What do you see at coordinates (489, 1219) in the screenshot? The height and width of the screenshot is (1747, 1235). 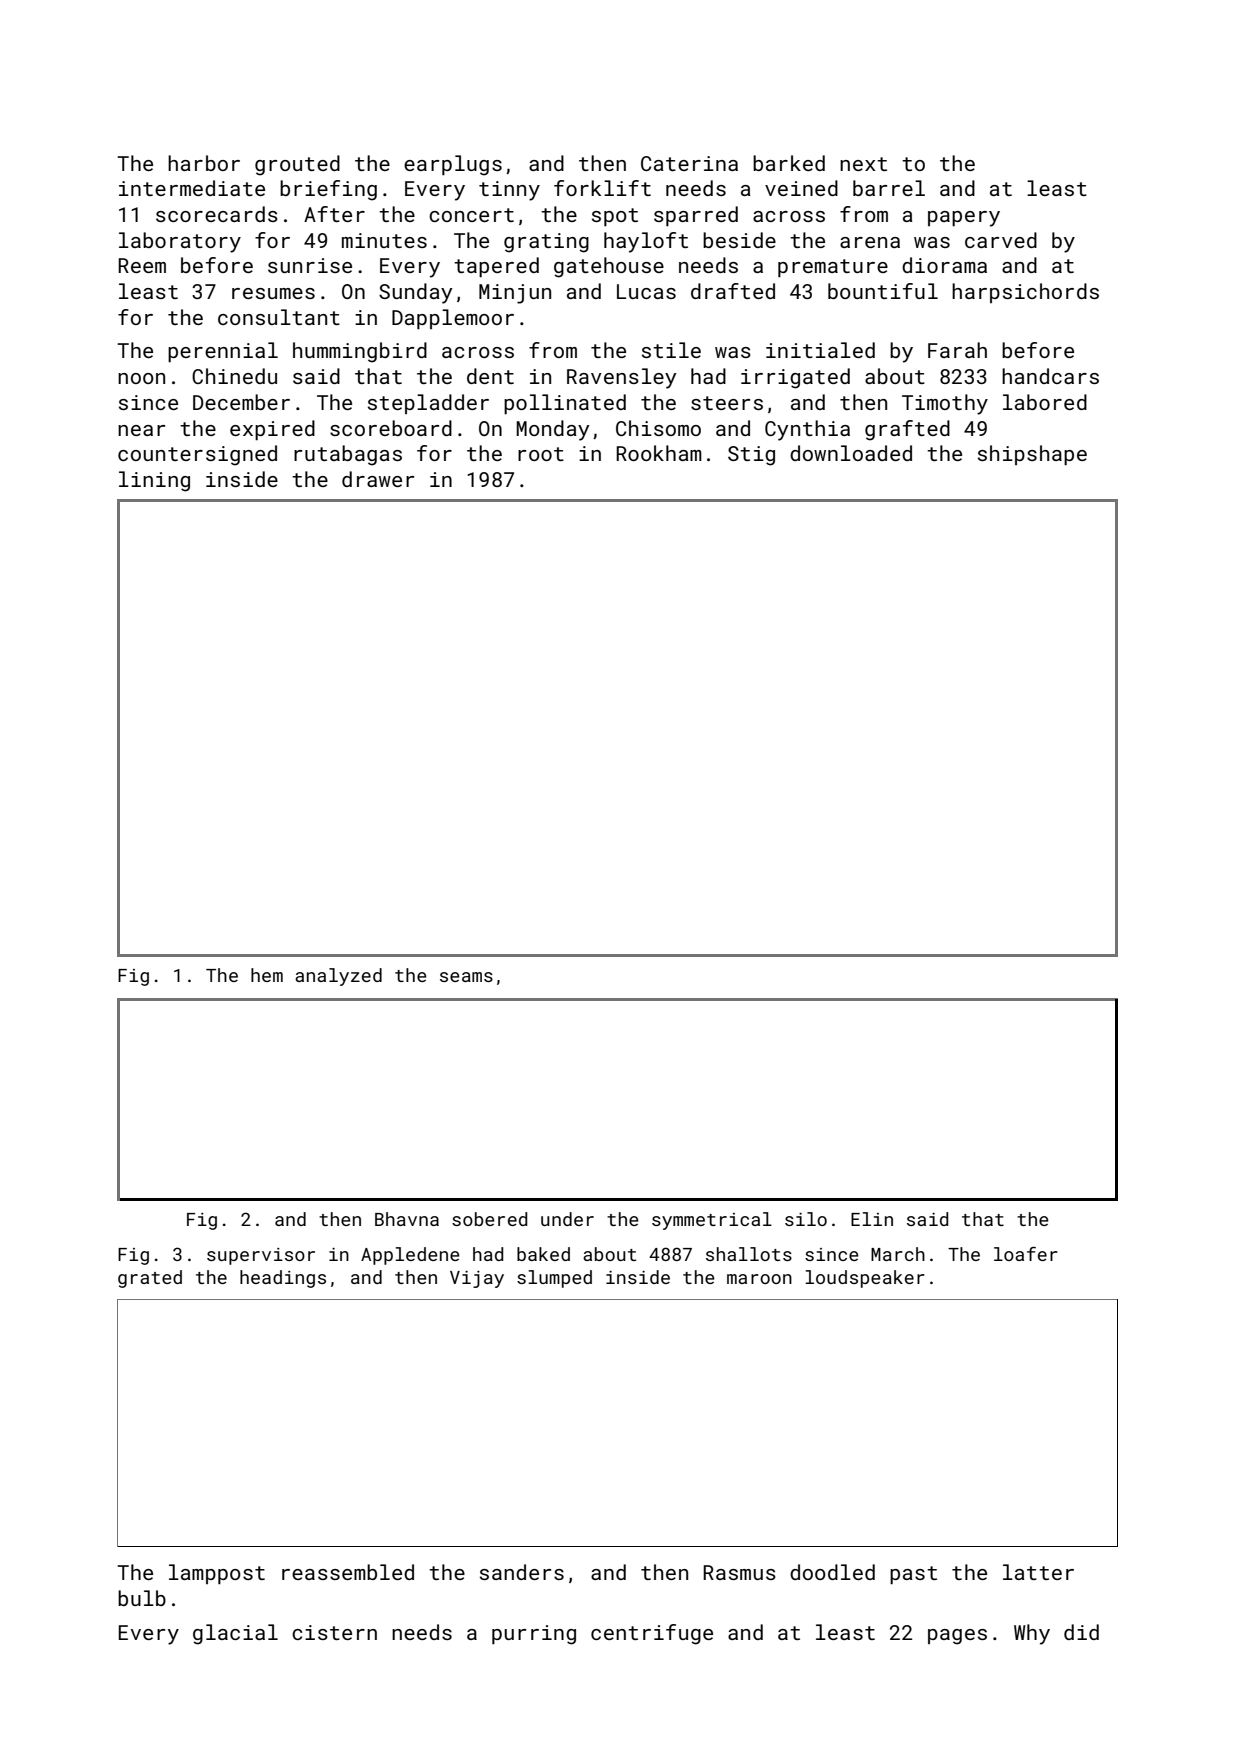 I see `sobered` at bounding box center [489, 1219].
